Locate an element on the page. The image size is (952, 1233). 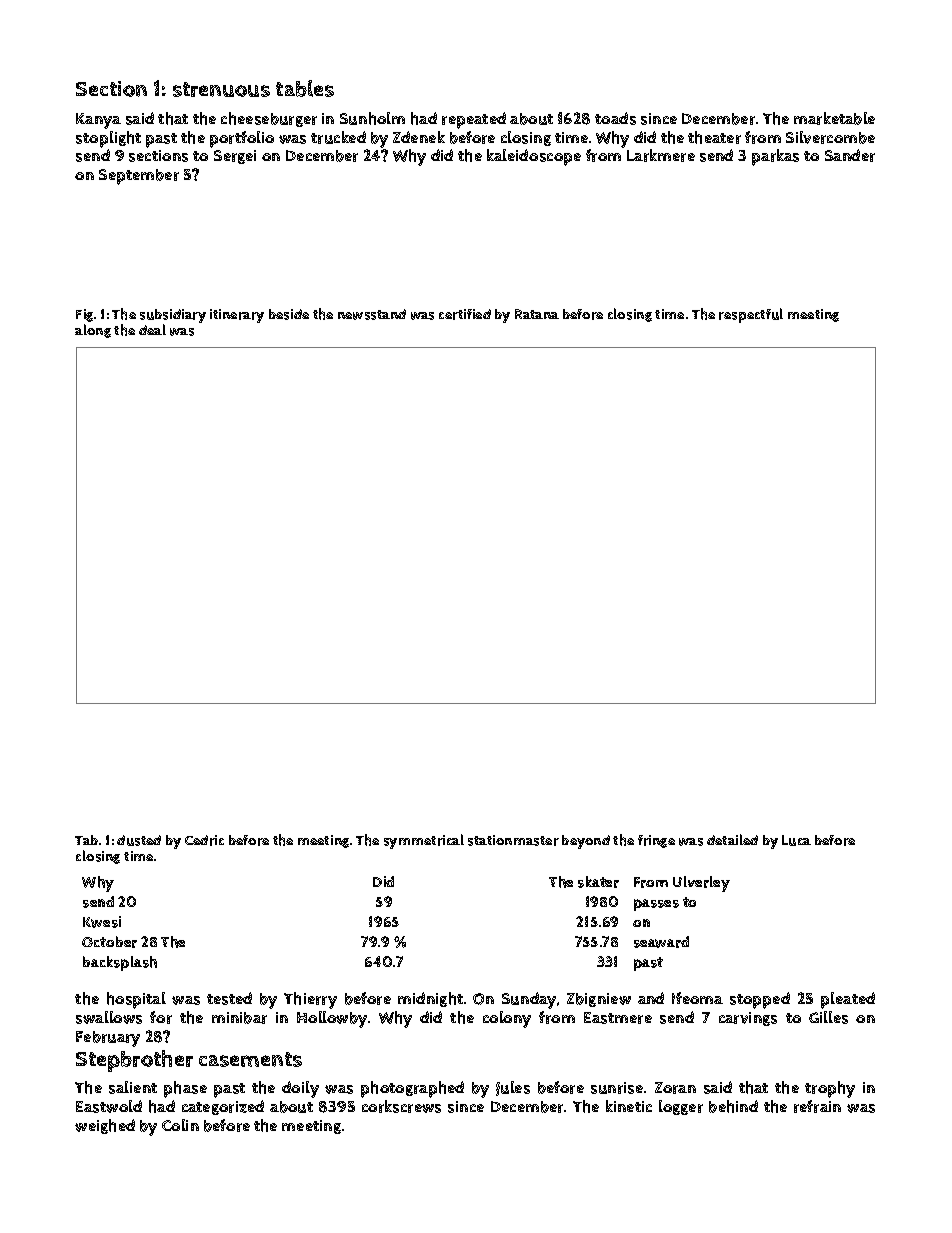
respectful is located at coordinates (751, 315).
